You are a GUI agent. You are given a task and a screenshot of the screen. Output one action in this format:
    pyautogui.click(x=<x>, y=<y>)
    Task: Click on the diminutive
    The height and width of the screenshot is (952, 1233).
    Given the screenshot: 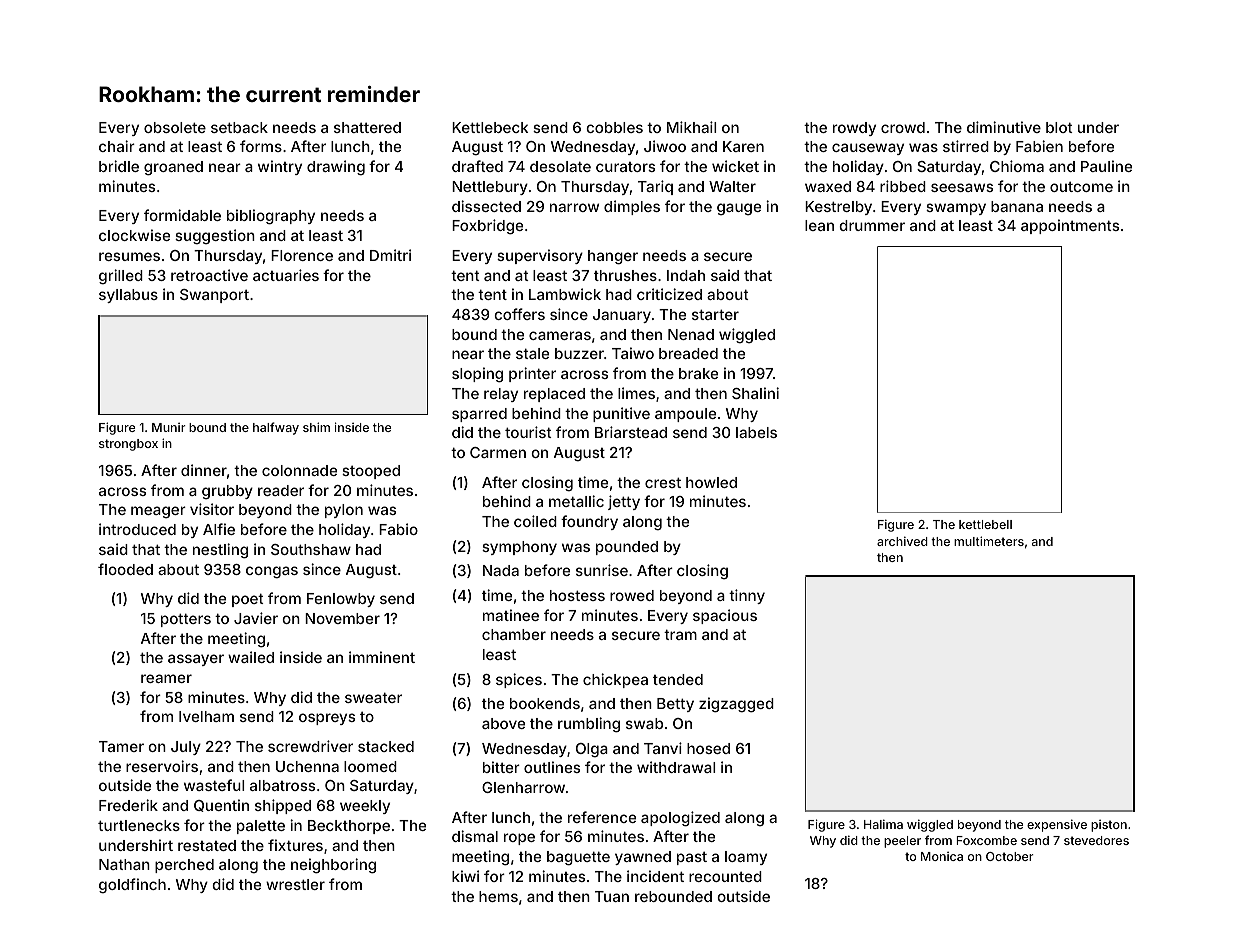 What is the action you would take?
    pyautogui.click(x=1004, y=127)
